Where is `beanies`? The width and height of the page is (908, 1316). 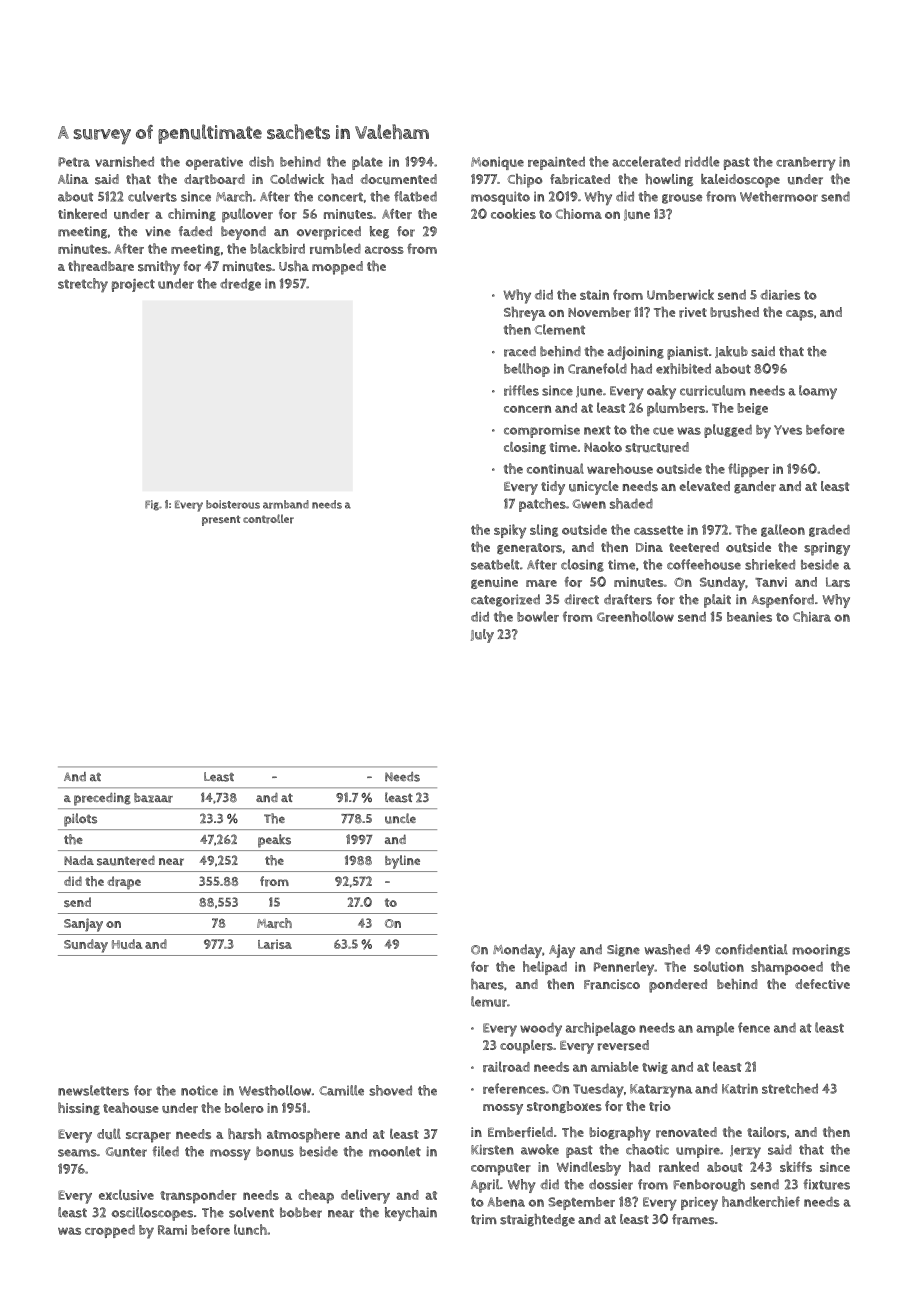 beanies is located at coordinates (749, 617).
